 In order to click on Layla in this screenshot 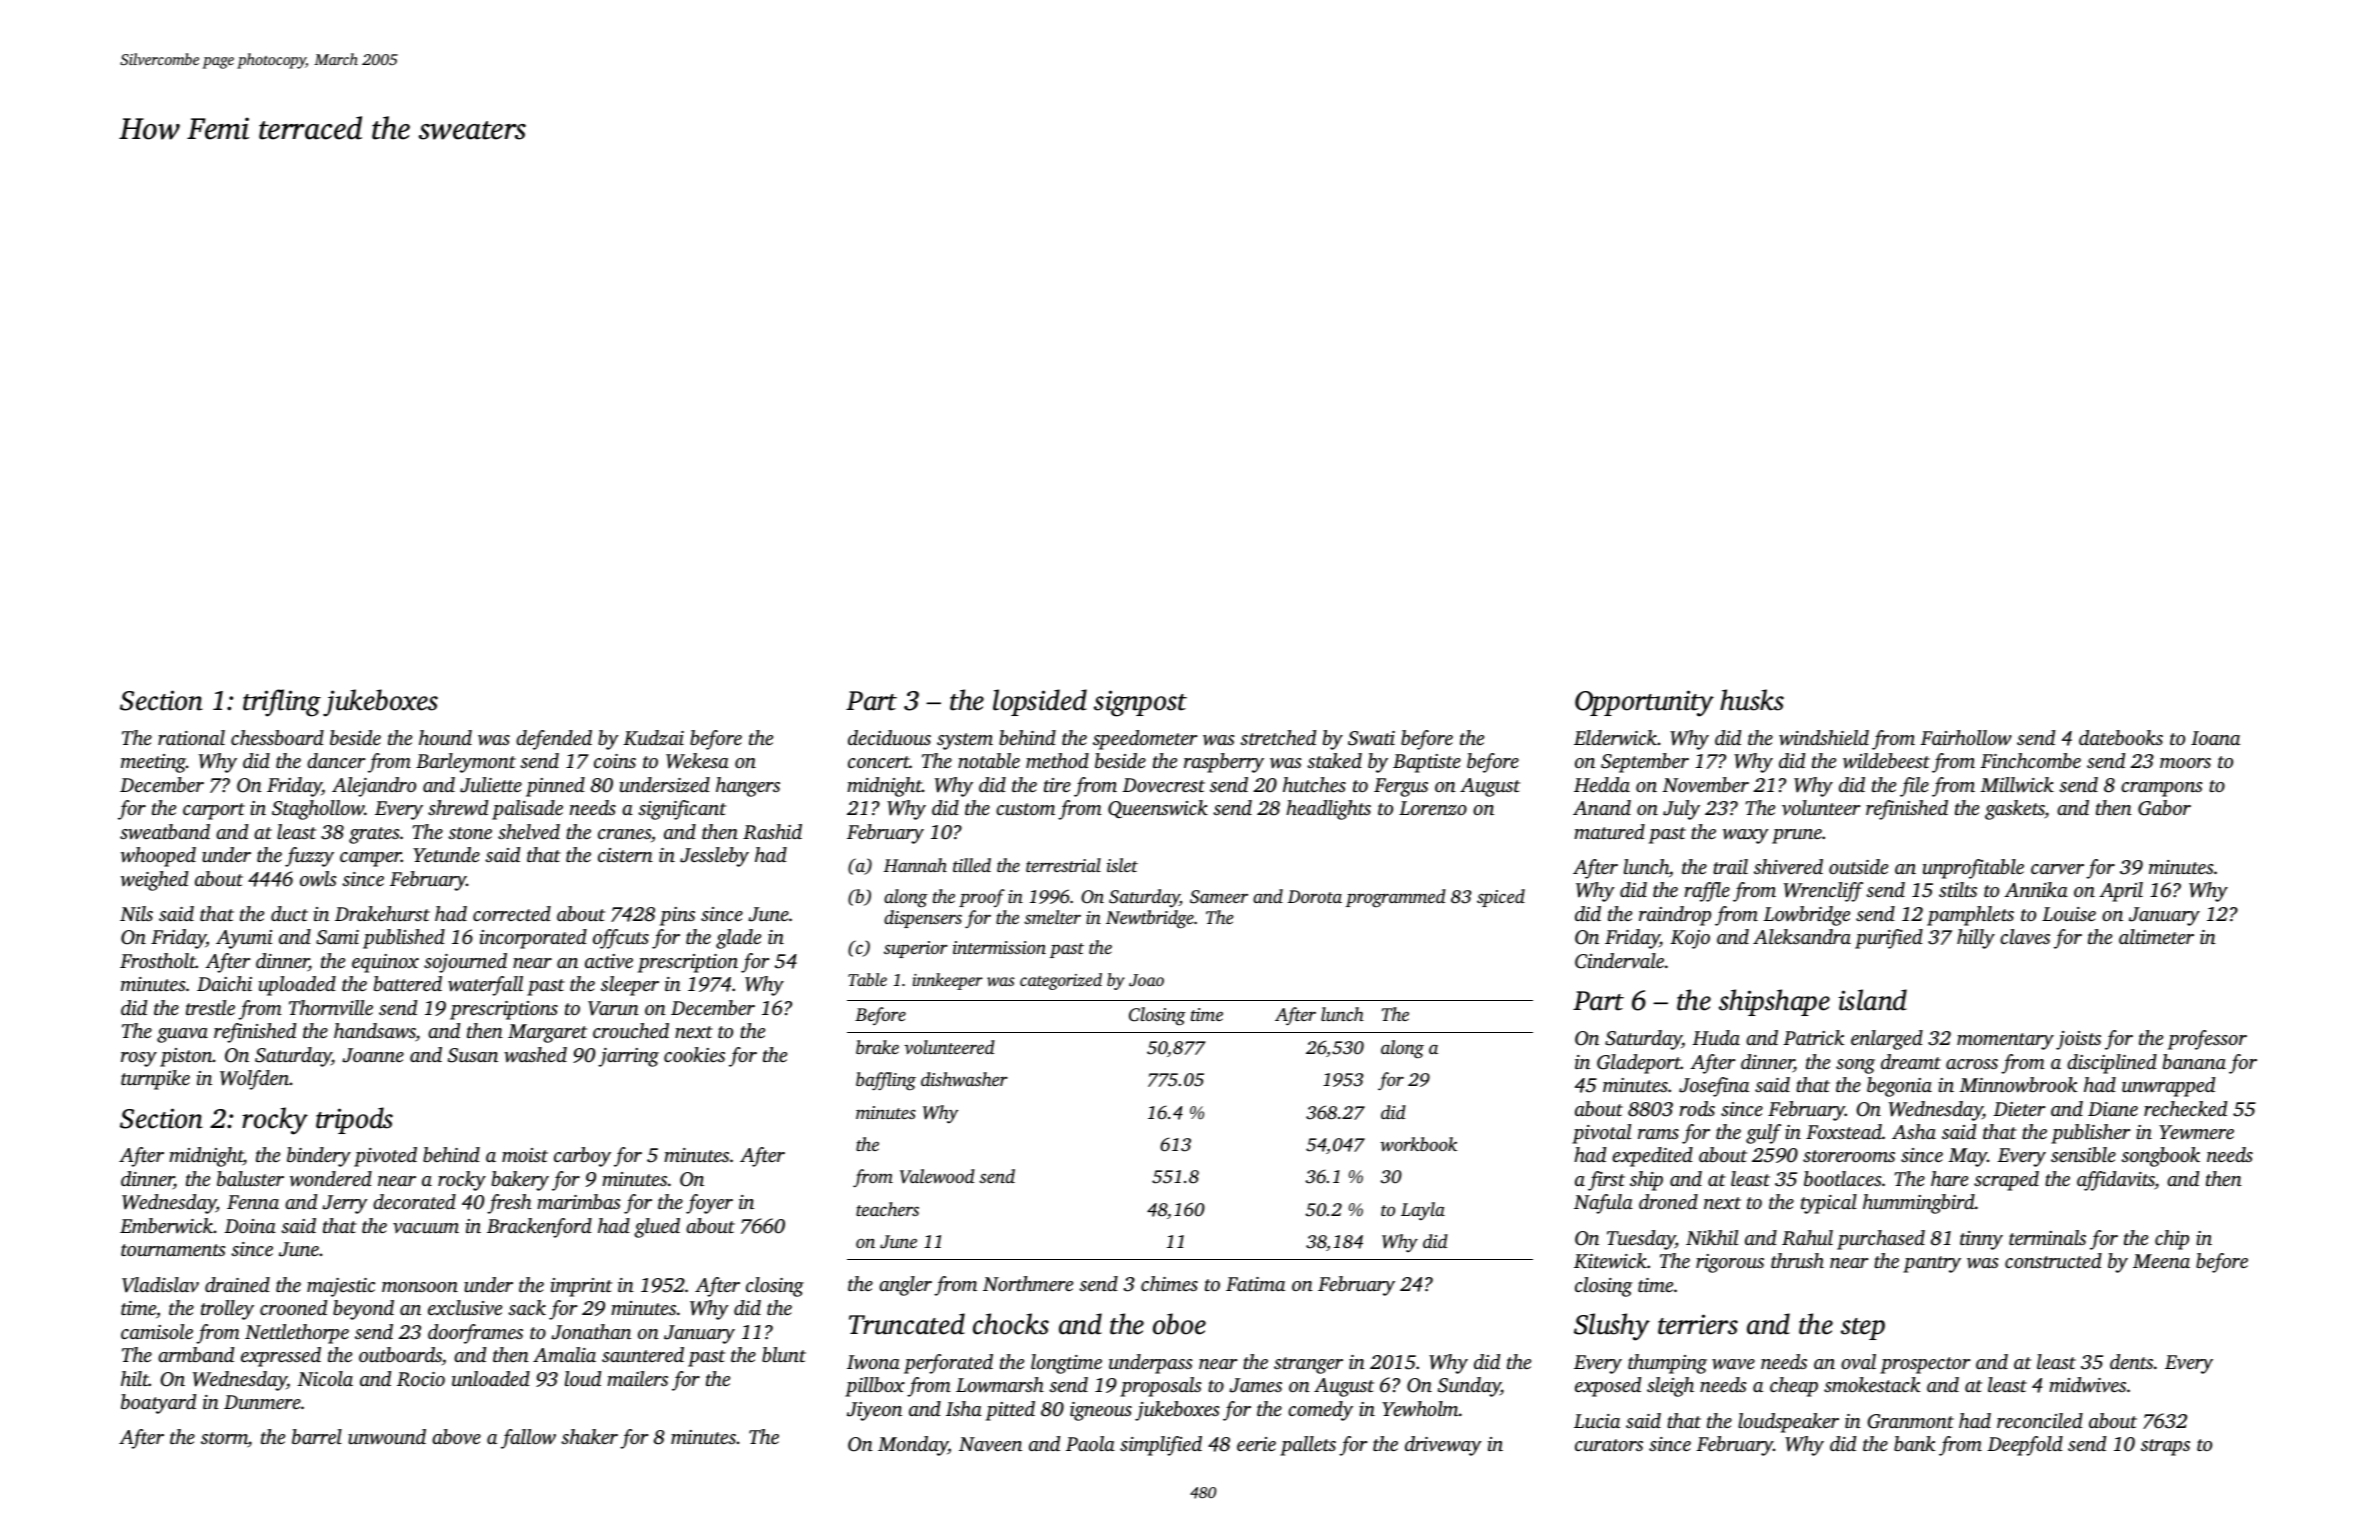, I will do `click(1423, 1211)`.
